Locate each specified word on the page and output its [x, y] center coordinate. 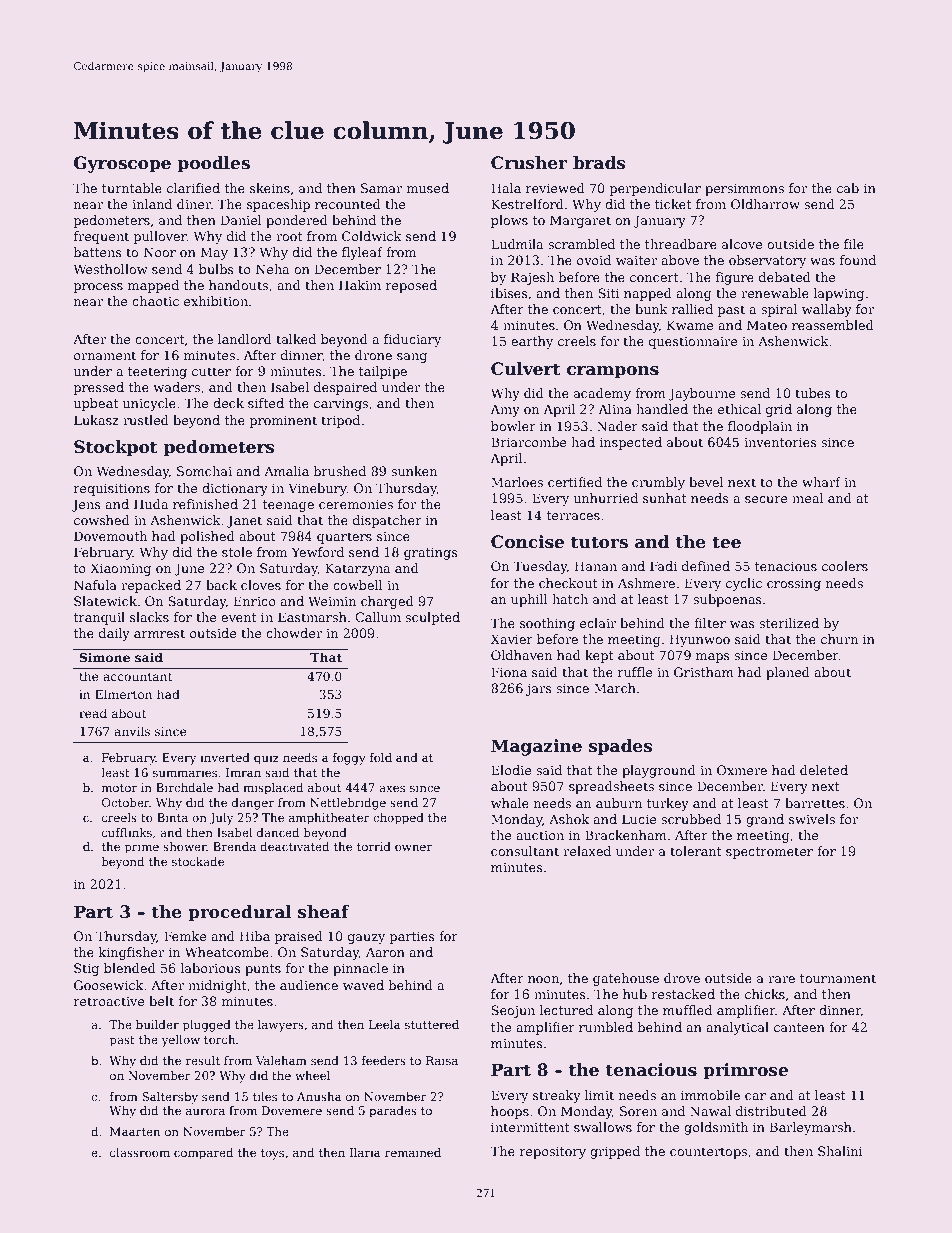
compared [203, 1154]
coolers [845, 566]
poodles [213, 164]
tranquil [99, 618]
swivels [812, 819]
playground [659, 771]
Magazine [536, 747]
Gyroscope [122, 164]
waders [176, 387]
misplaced [273, 789]
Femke [185, 936]
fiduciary [412, 340]
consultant [525, 851]
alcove [742, 244]
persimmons [744, 189]
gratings [431, 553]
